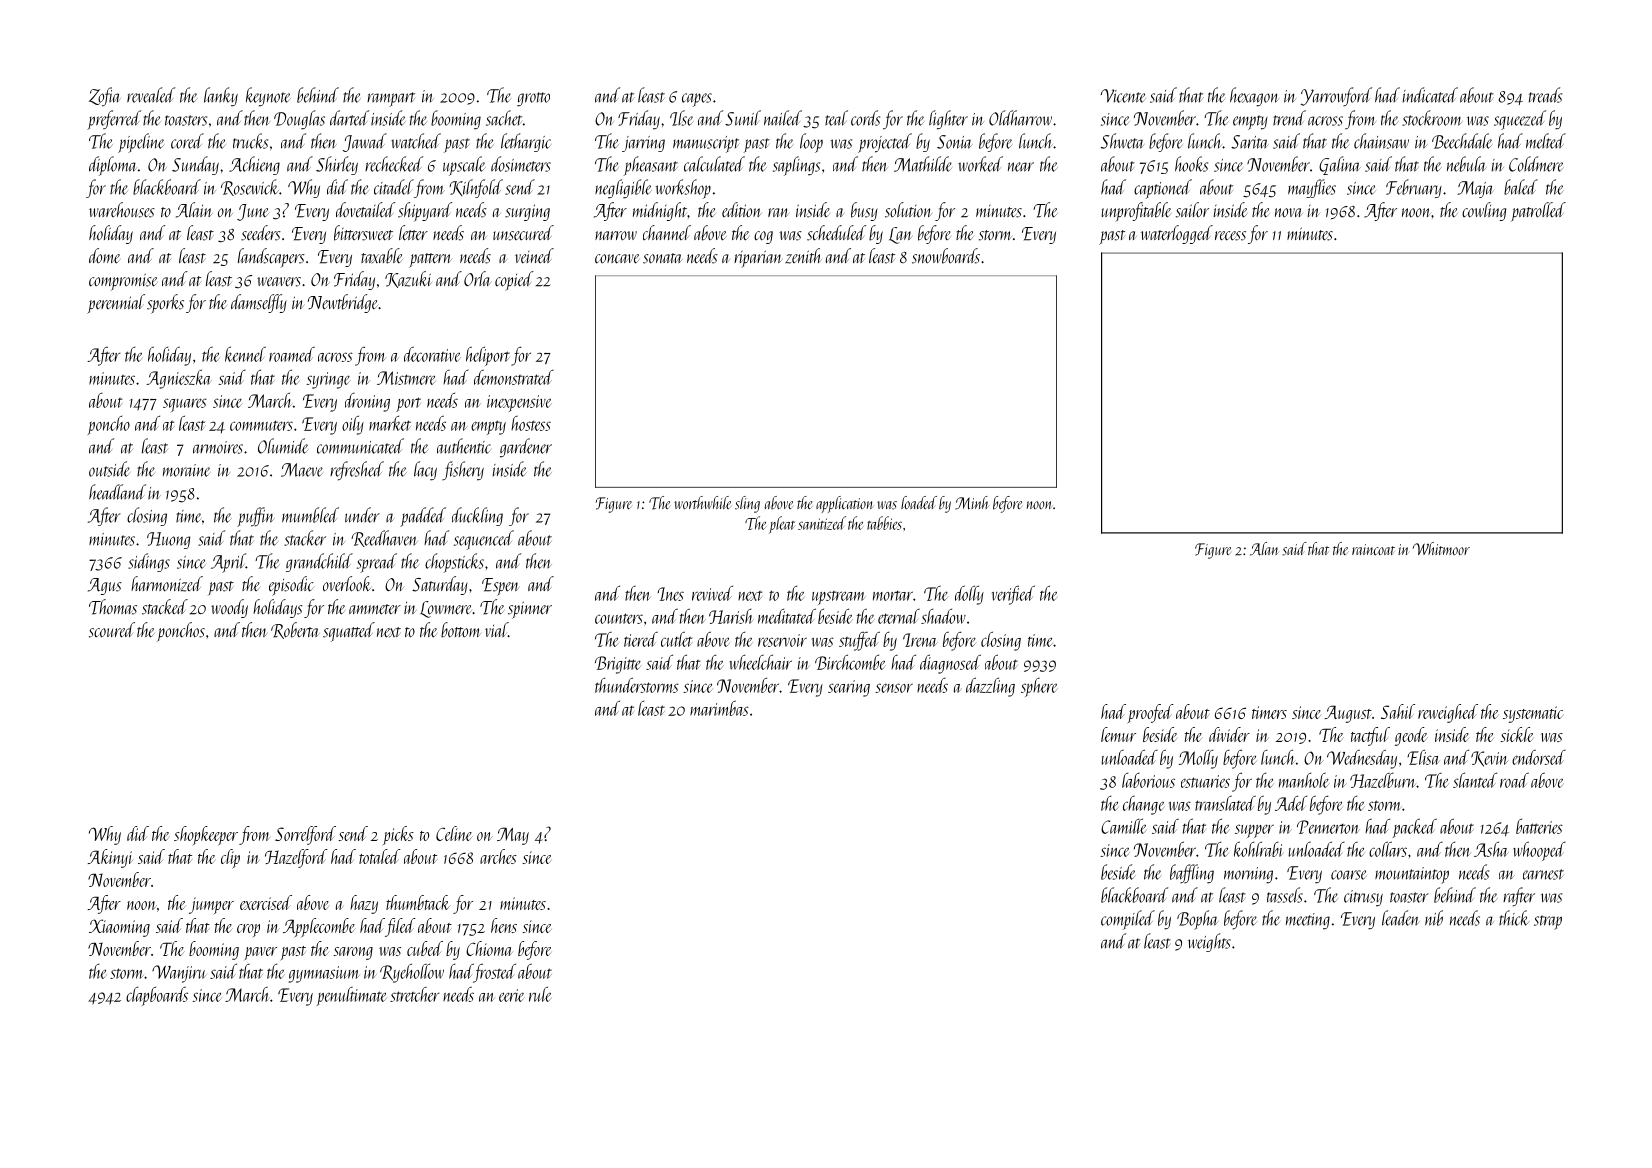  Describe the element at coordinates (1209, 942) in the screenshot. I see `weights` at that location.
